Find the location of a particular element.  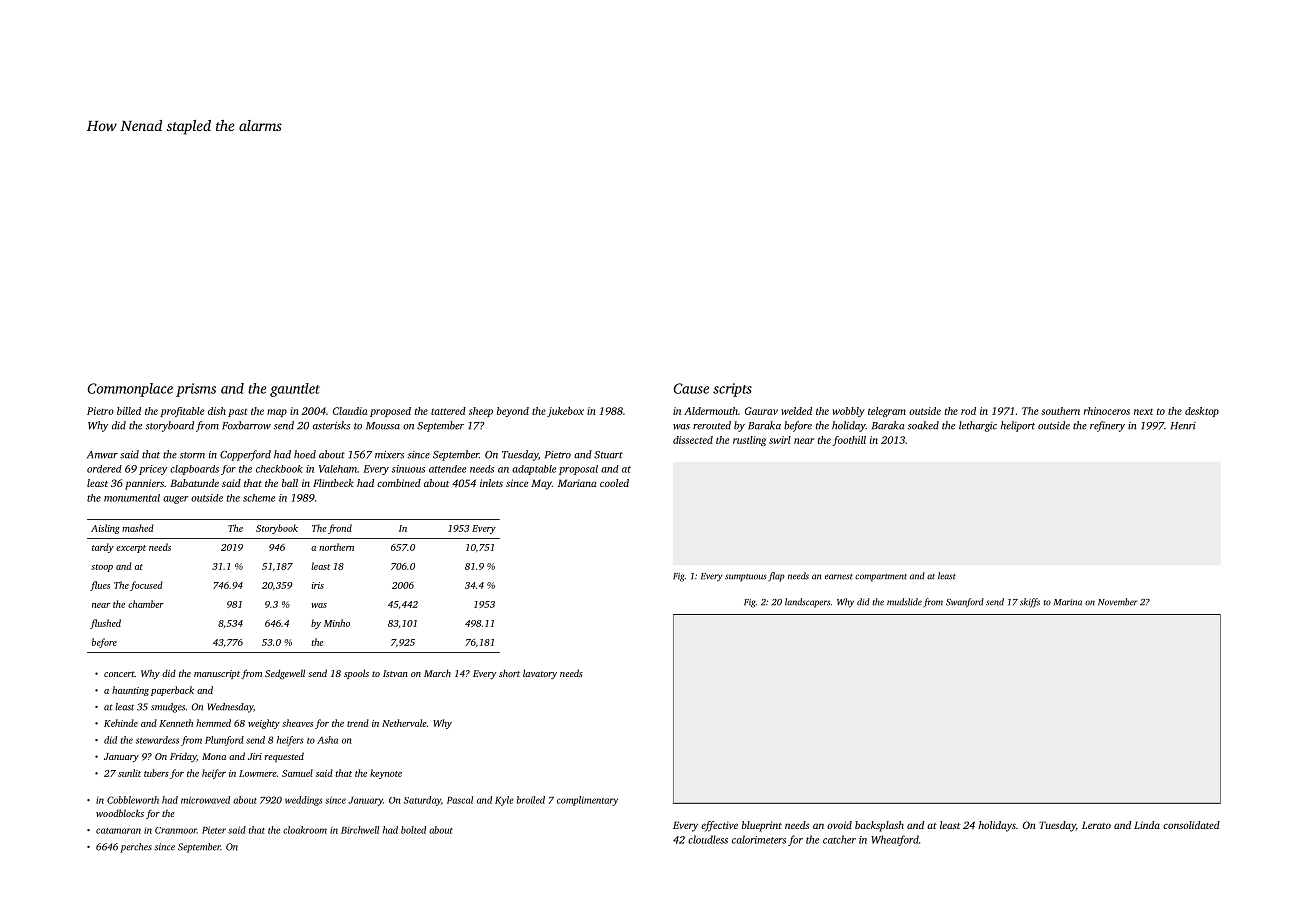

jukebox is located at coordinates (565, 412).
